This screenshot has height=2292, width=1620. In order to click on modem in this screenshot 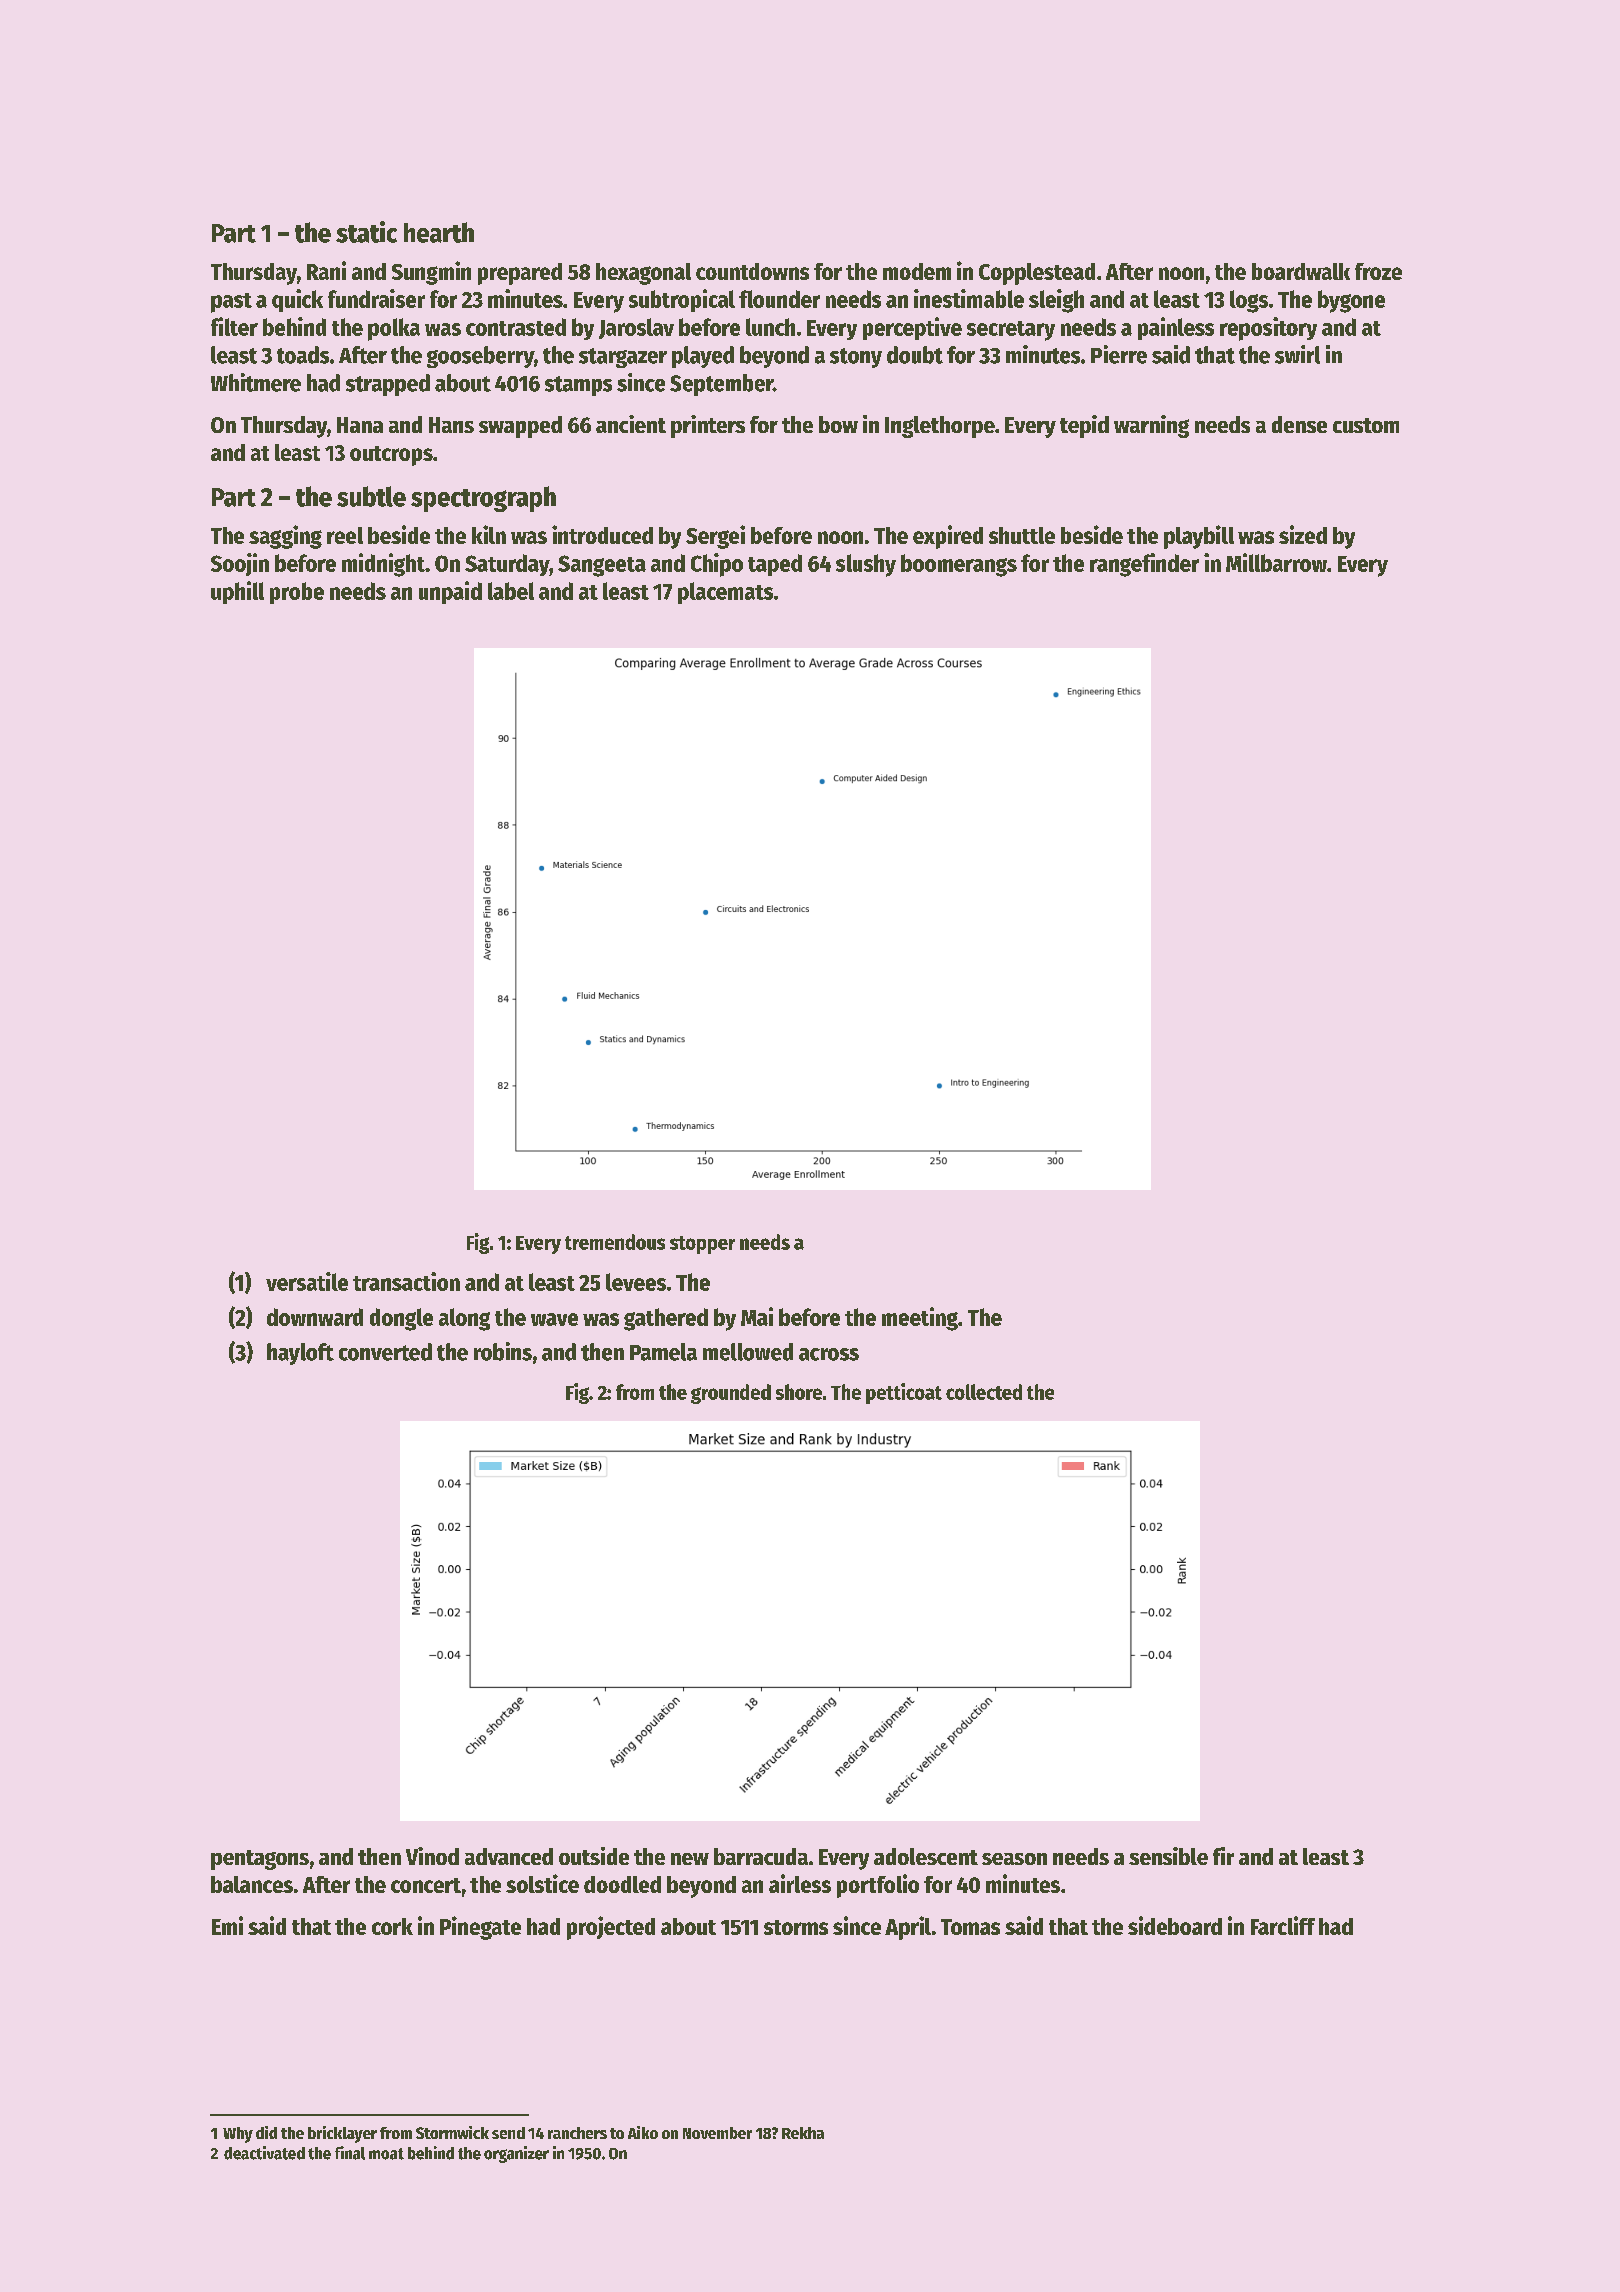, I will do `click(917, 271)`.
